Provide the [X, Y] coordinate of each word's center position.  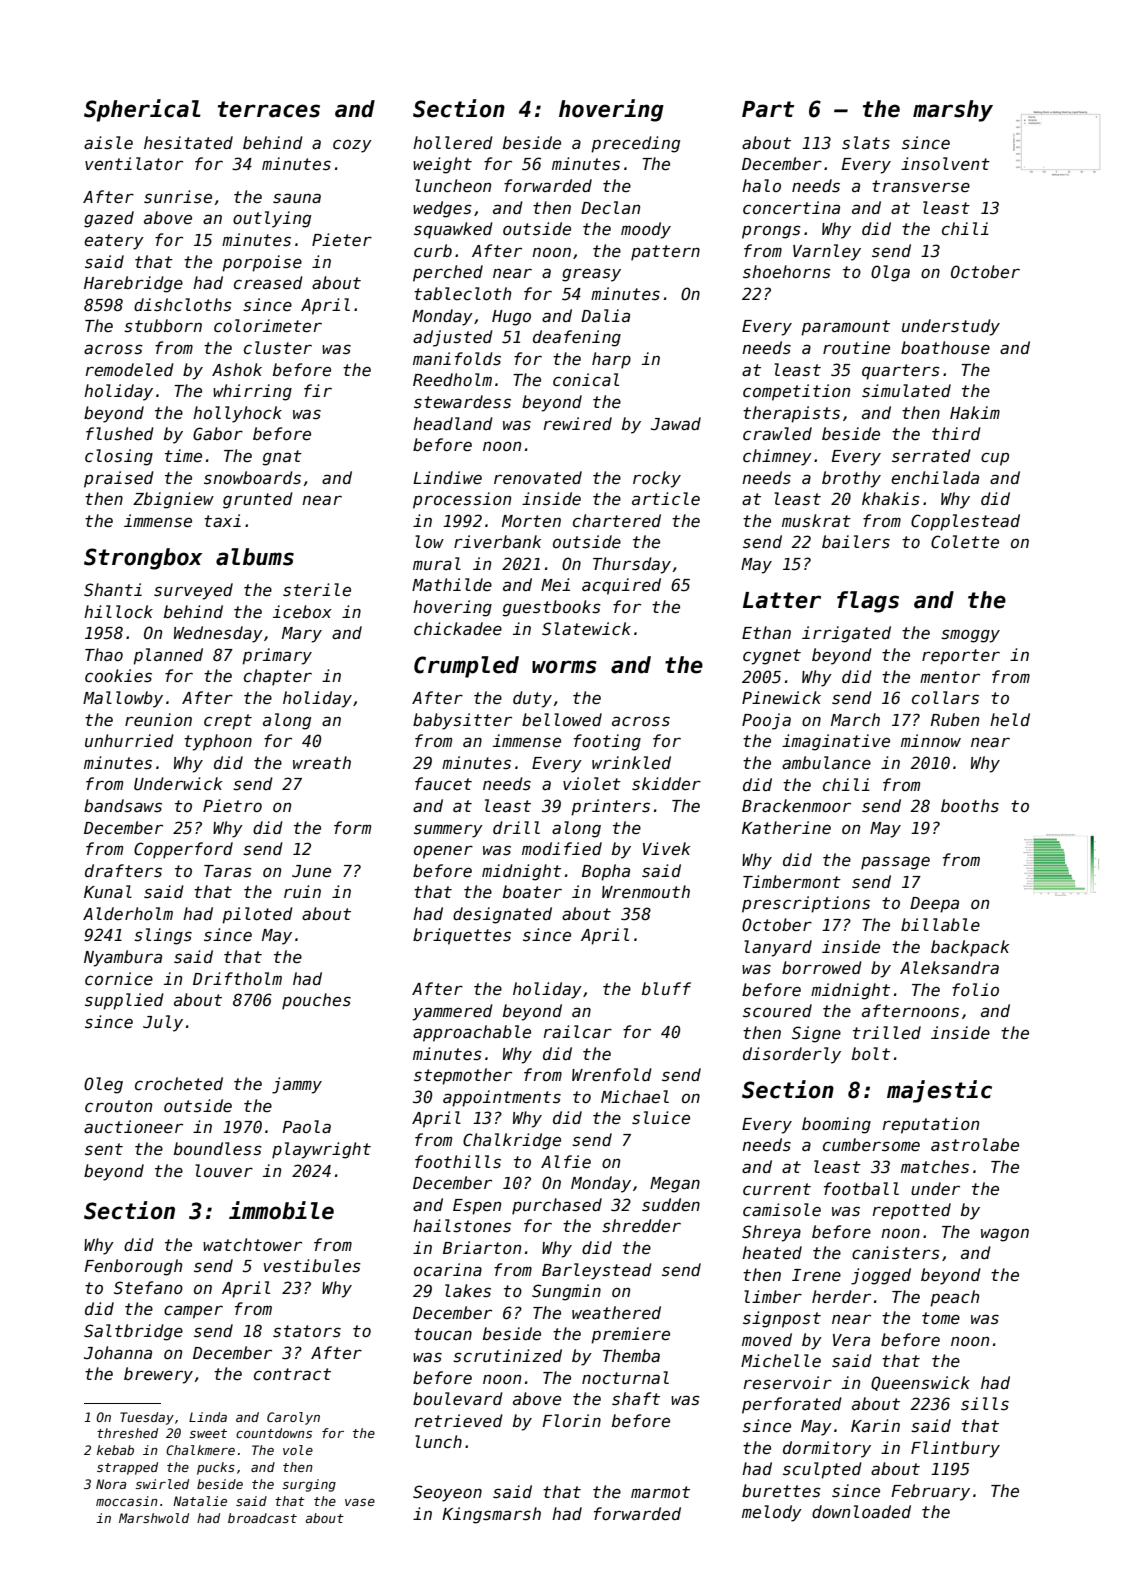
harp [611, 360]
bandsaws [123, 806]
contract [292, 1374]
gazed [109, 219]
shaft [636, 1398]
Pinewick [781, 697]
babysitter [462, 721]
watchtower [252, 1244]
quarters [901, 372]
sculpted [822, 1470]
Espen [477, 1207]
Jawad [676, 423]
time [183, 455]
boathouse [945, 347]
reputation [930, 1125]
